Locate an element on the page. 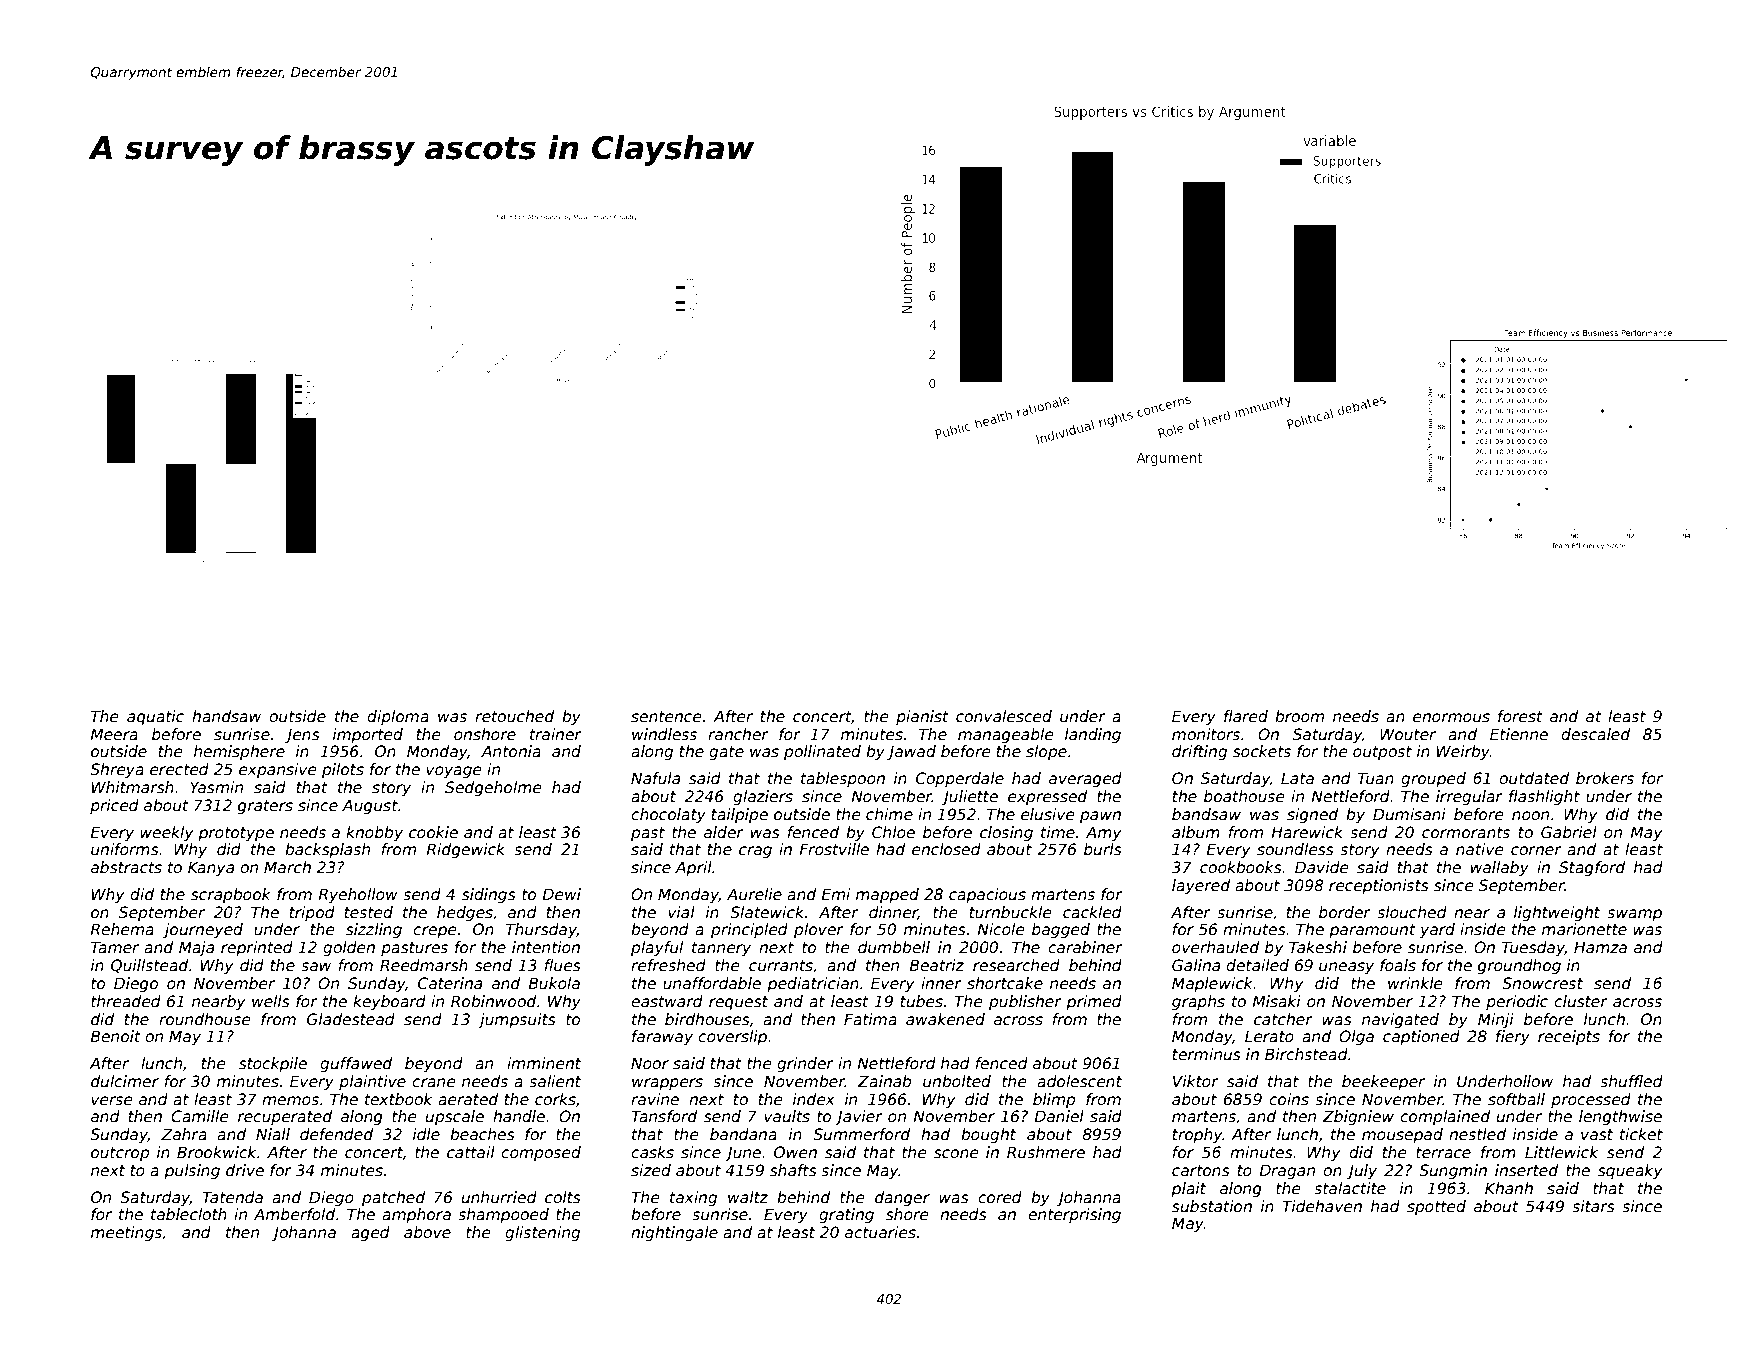  glaziers is located at coordinates (763, 797).
